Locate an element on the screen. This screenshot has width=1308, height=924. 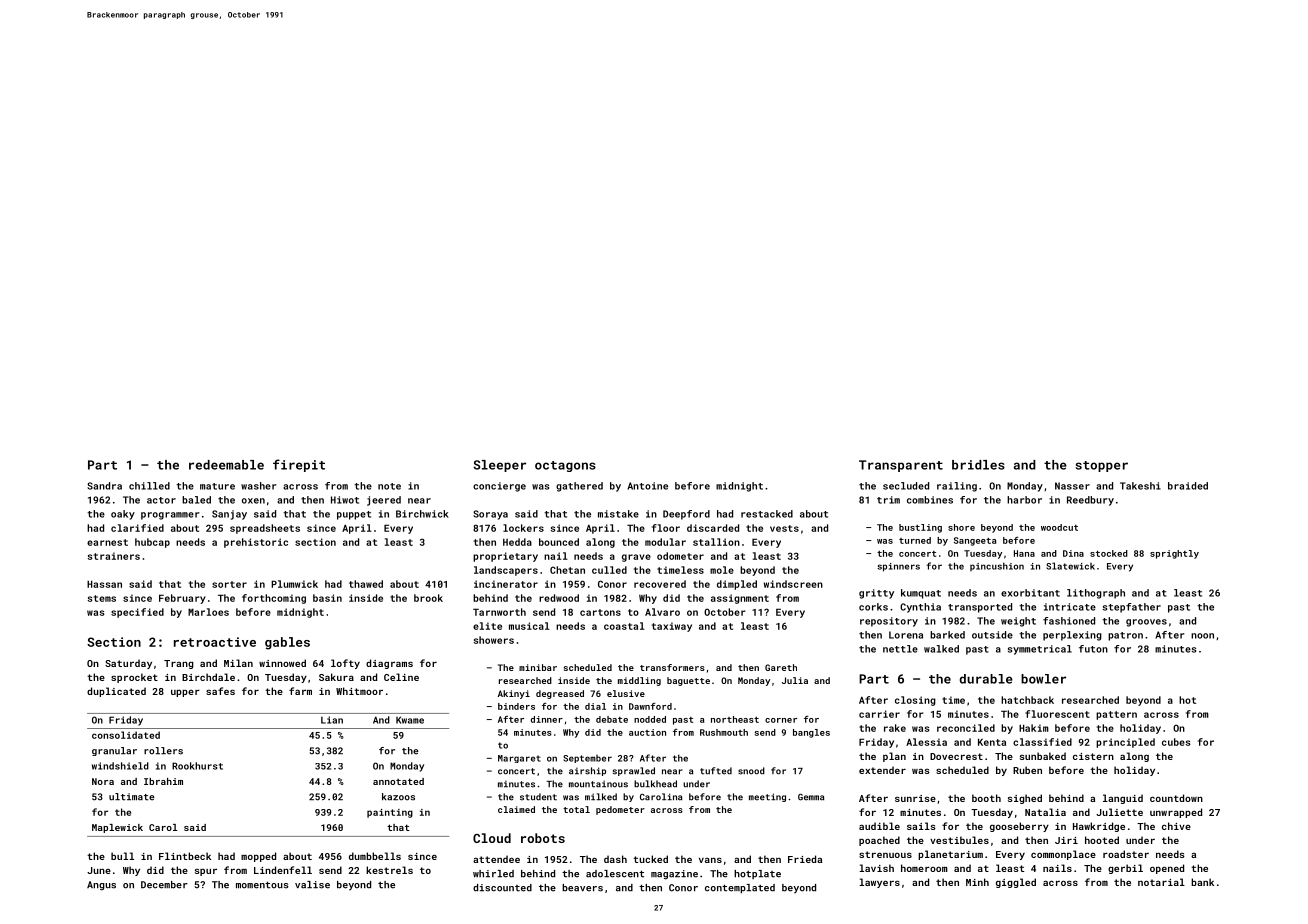
intricate is located at coordinates (1070, 607).
